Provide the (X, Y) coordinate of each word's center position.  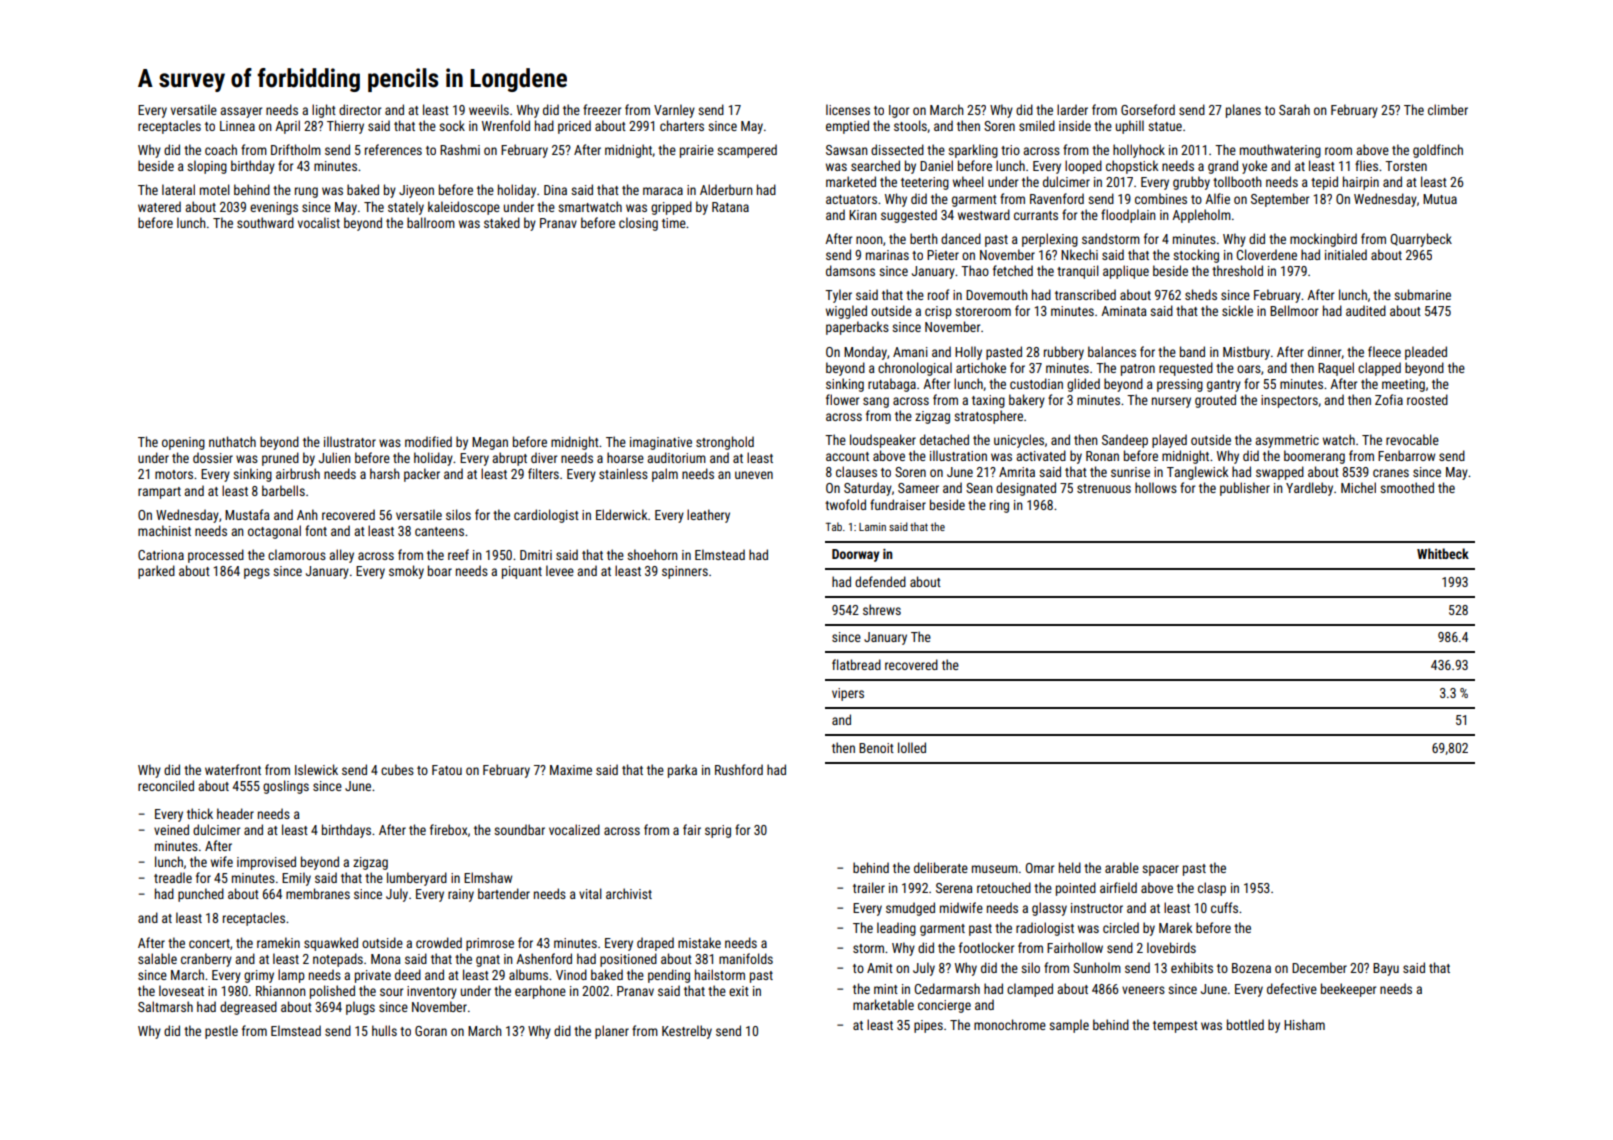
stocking (1196, 256)
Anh (307, 514)
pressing (1180, 385)
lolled (912, 747)
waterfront (233, 769)
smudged (910, 909)
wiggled (846, 312)
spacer (1160, 870)
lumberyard (417, 879)
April (287, 127)
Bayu (1386, 969)
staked (502, 222)
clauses (856, 471)
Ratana (730, 207)
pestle (221, 1032)
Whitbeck (1443, 553)
